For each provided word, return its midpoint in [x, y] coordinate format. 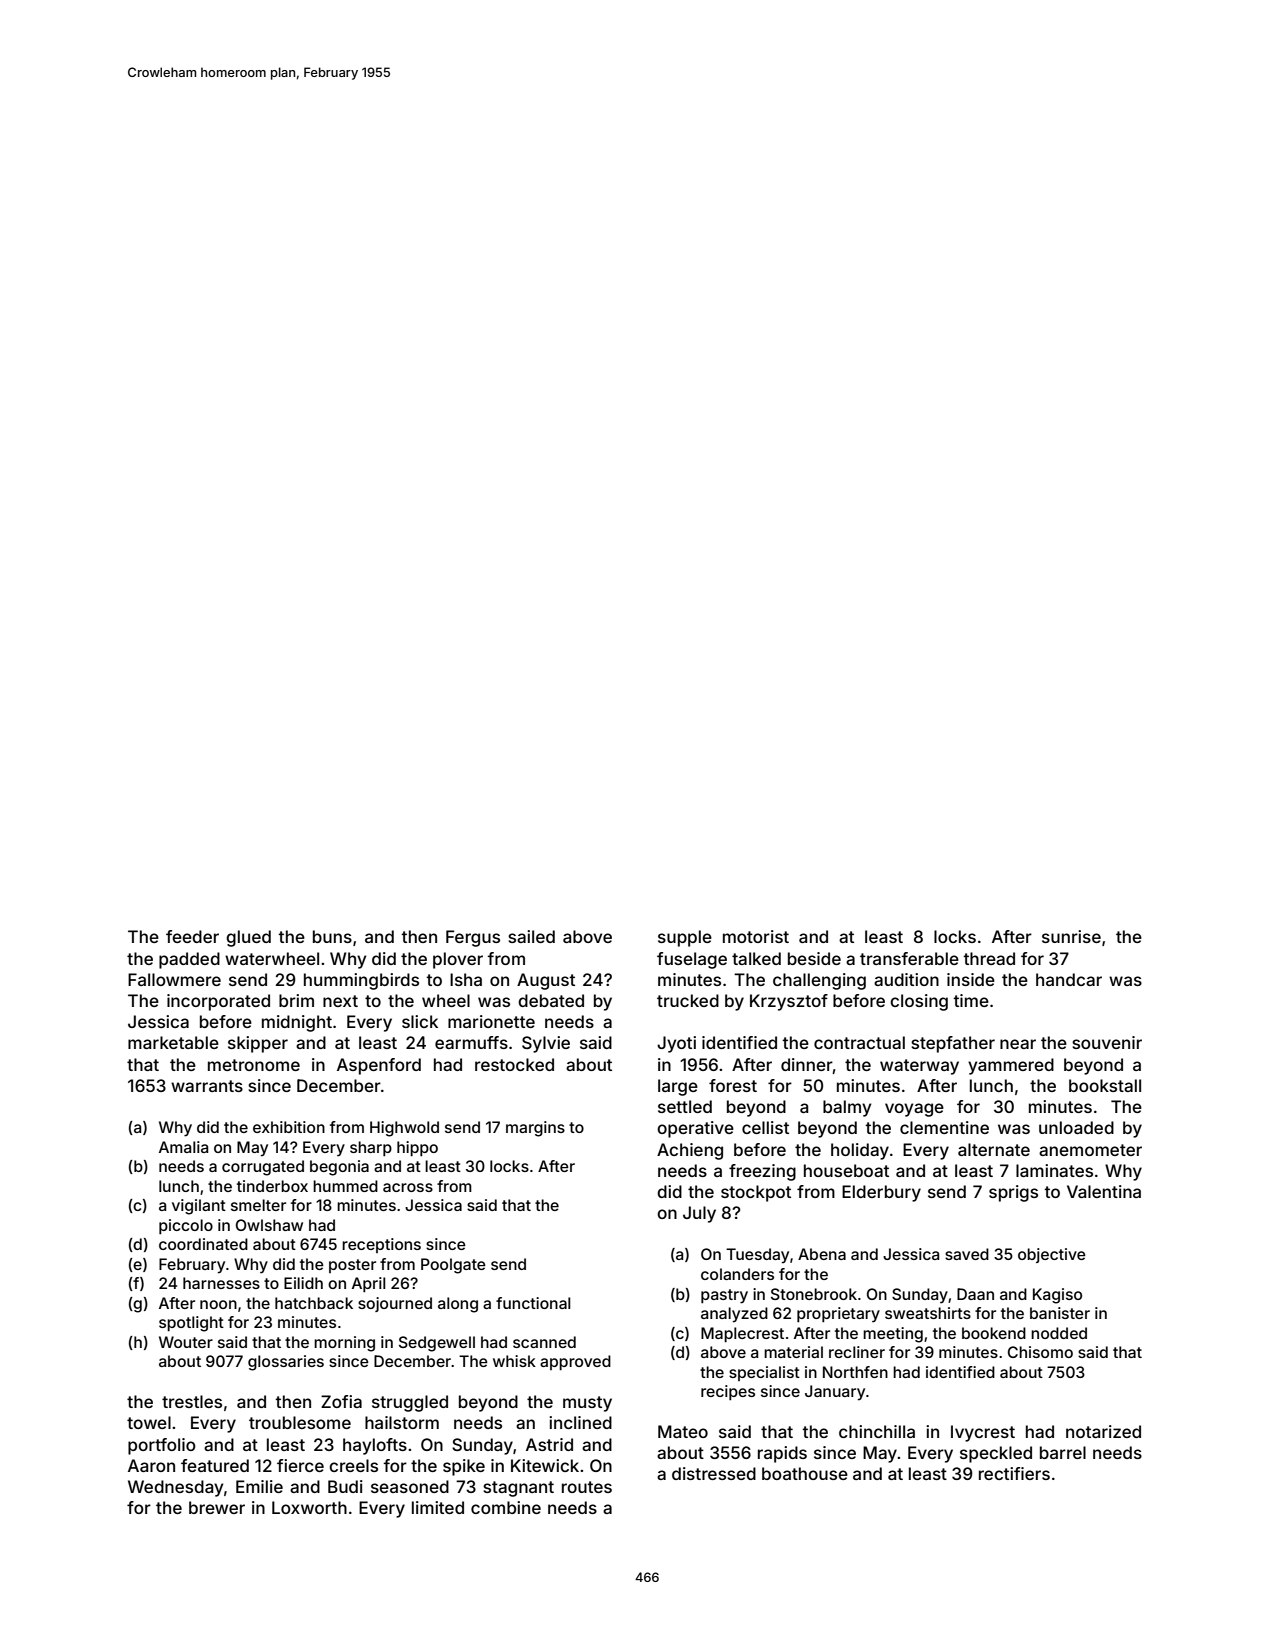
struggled [410, 1403]
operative [695, 1129]
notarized [1103, 1431]
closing [919, 1002]
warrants [207, 1086]
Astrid [549, 1444]
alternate [994, 1149]
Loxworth [309, 1507]
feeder [192, 936]
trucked [688, 1000]
